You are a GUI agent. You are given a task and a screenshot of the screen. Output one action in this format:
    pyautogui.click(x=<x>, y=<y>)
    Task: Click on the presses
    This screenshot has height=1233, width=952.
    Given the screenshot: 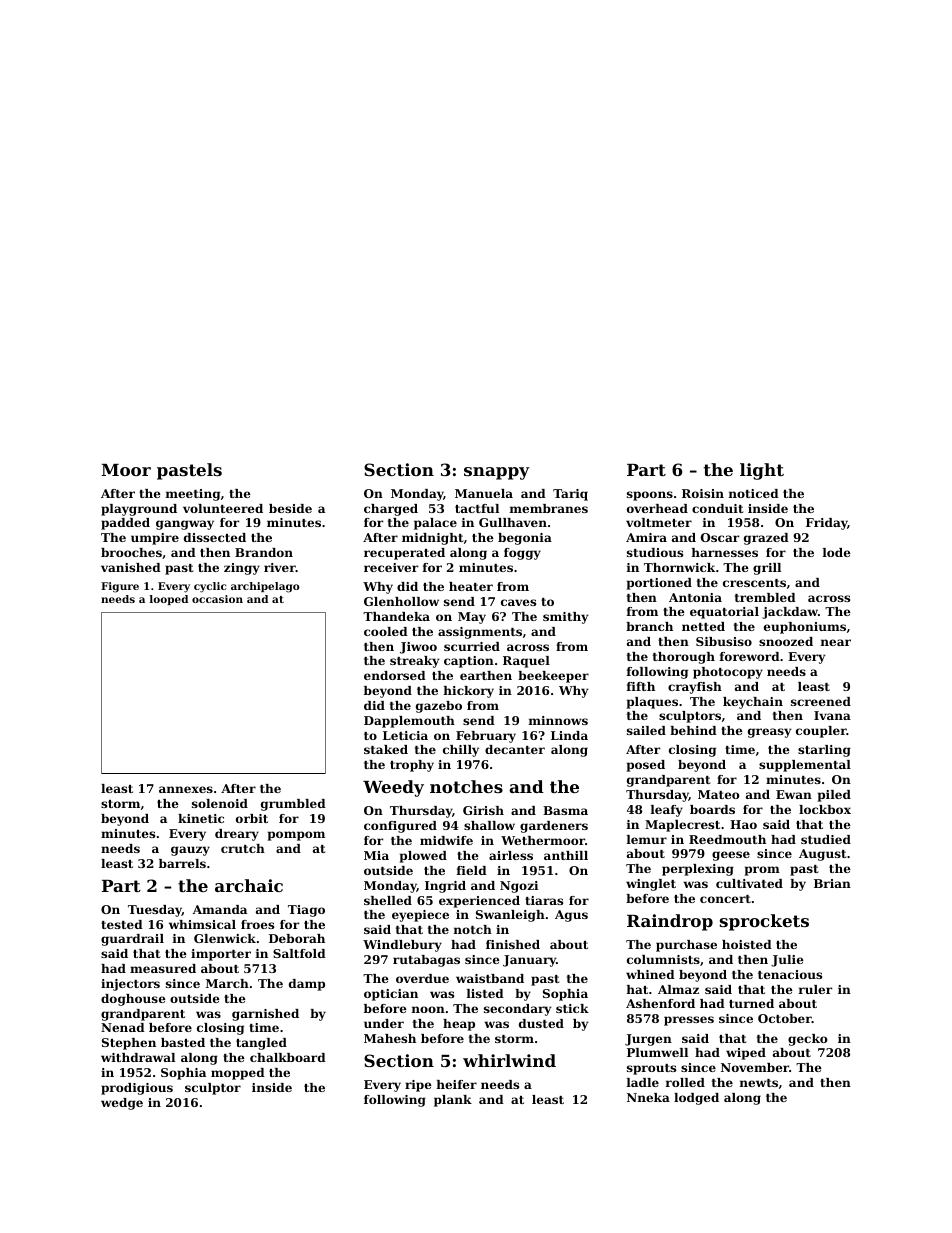 What is the action you would take?
    pyautogui.click(x=689, y=1021)
